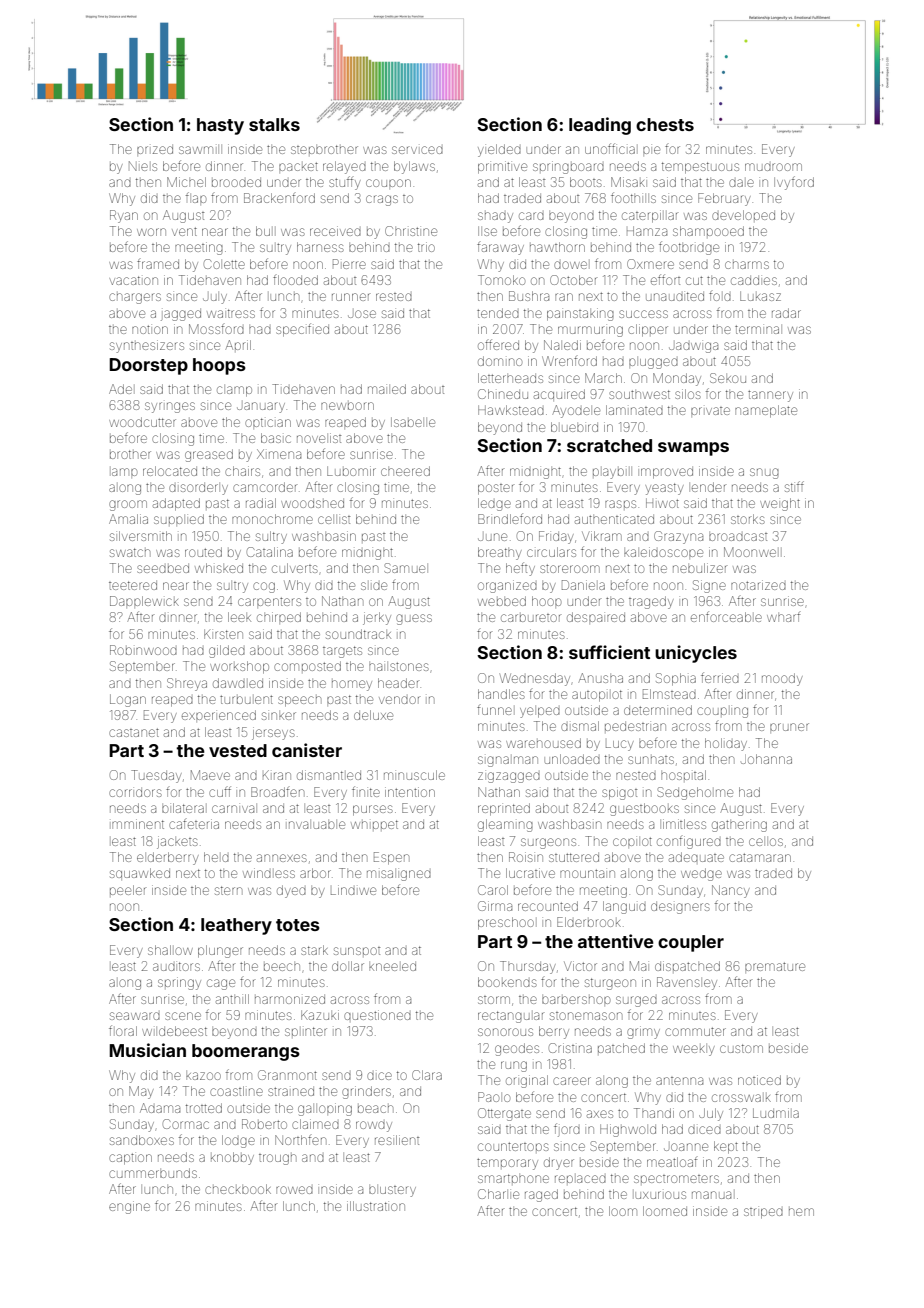 The image size is (924, 1308). I want to click on Hawkstead, so click(511, 410).
